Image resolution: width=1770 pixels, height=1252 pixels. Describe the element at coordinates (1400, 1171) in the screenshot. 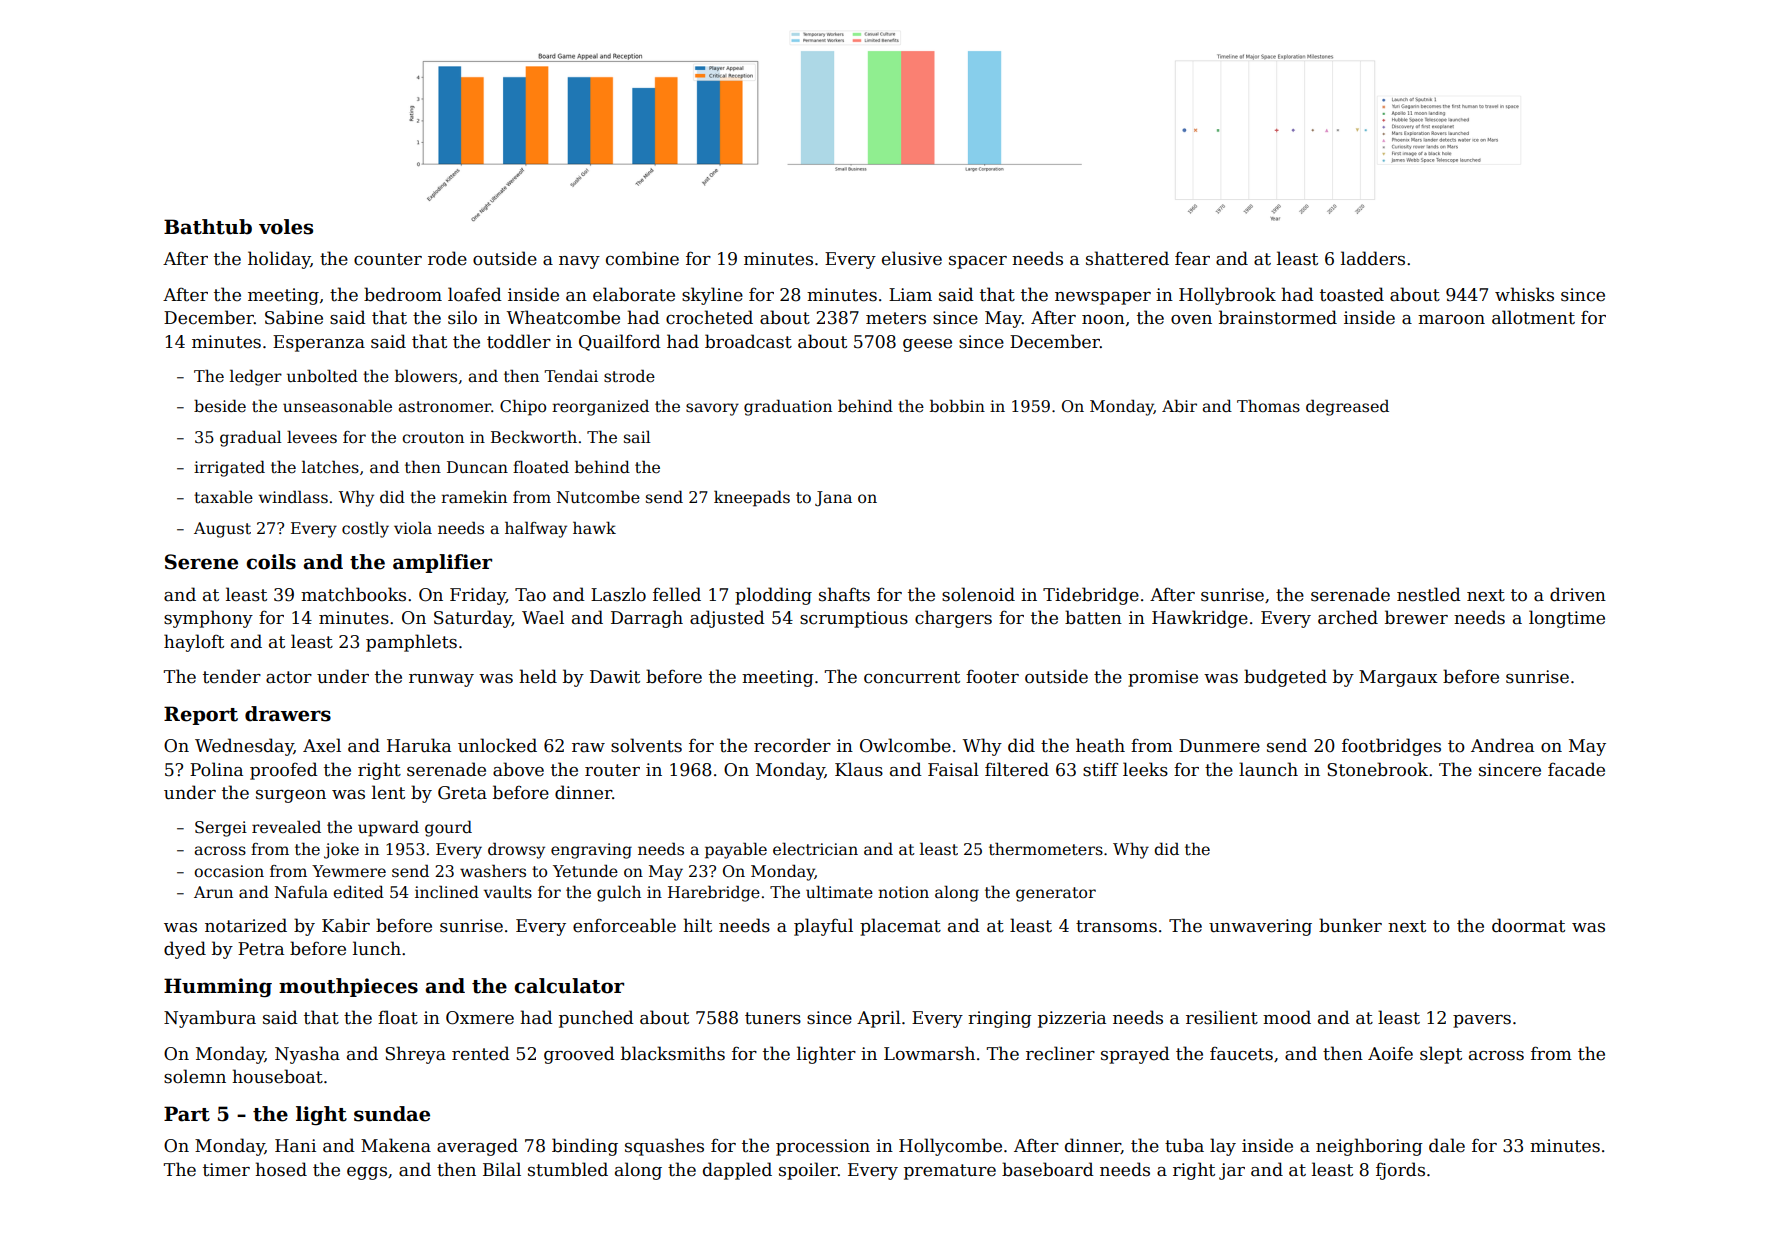

I see `fjords` at that location.
